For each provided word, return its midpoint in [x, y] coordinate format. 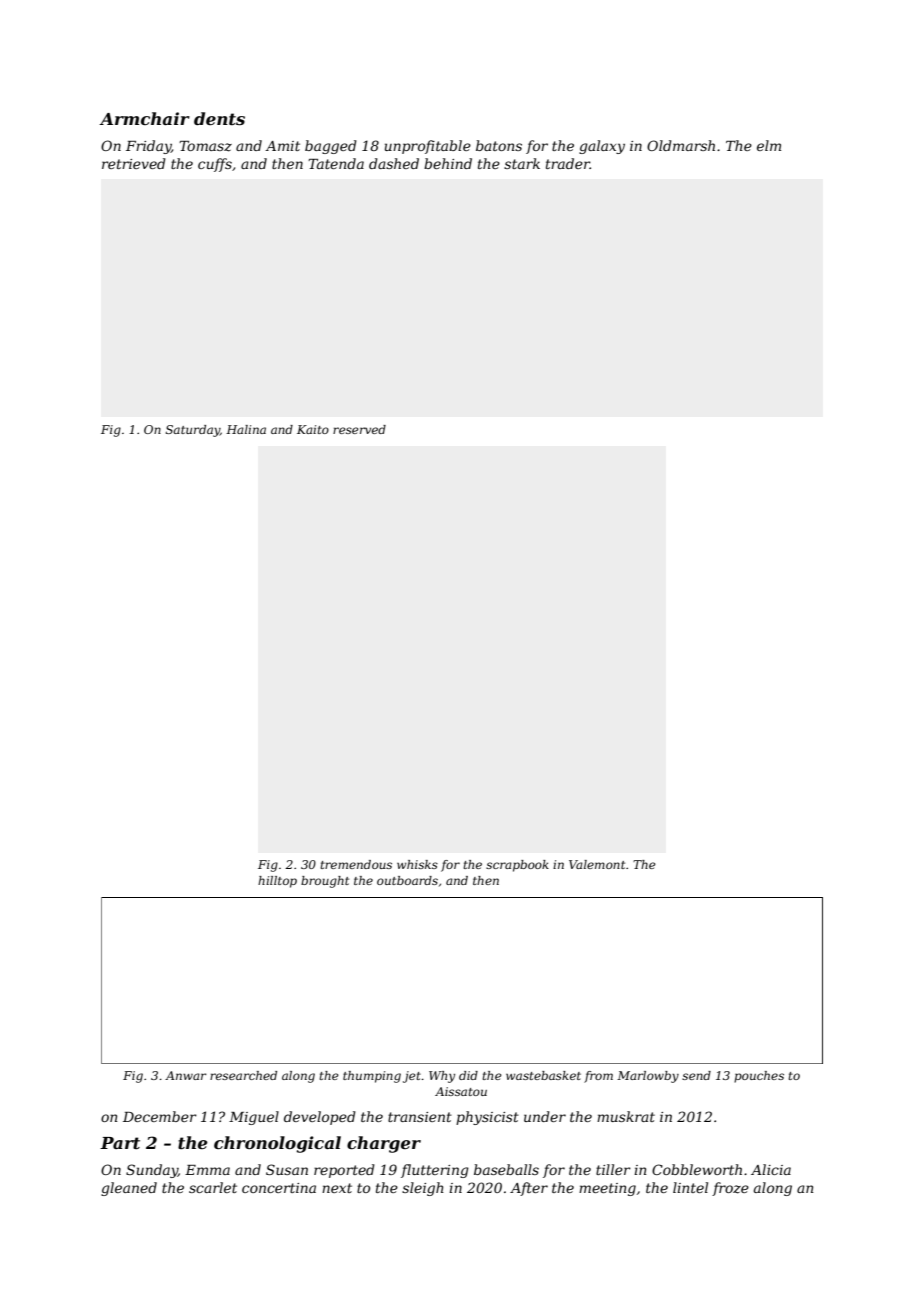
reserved [359, 429]
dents [219, 118]
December [160, 1116]
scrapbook [517, 866]
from [598, 1077]
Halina [246, 429]
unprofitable [428, 147]
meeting [607, 1189]
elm [769, 145]
